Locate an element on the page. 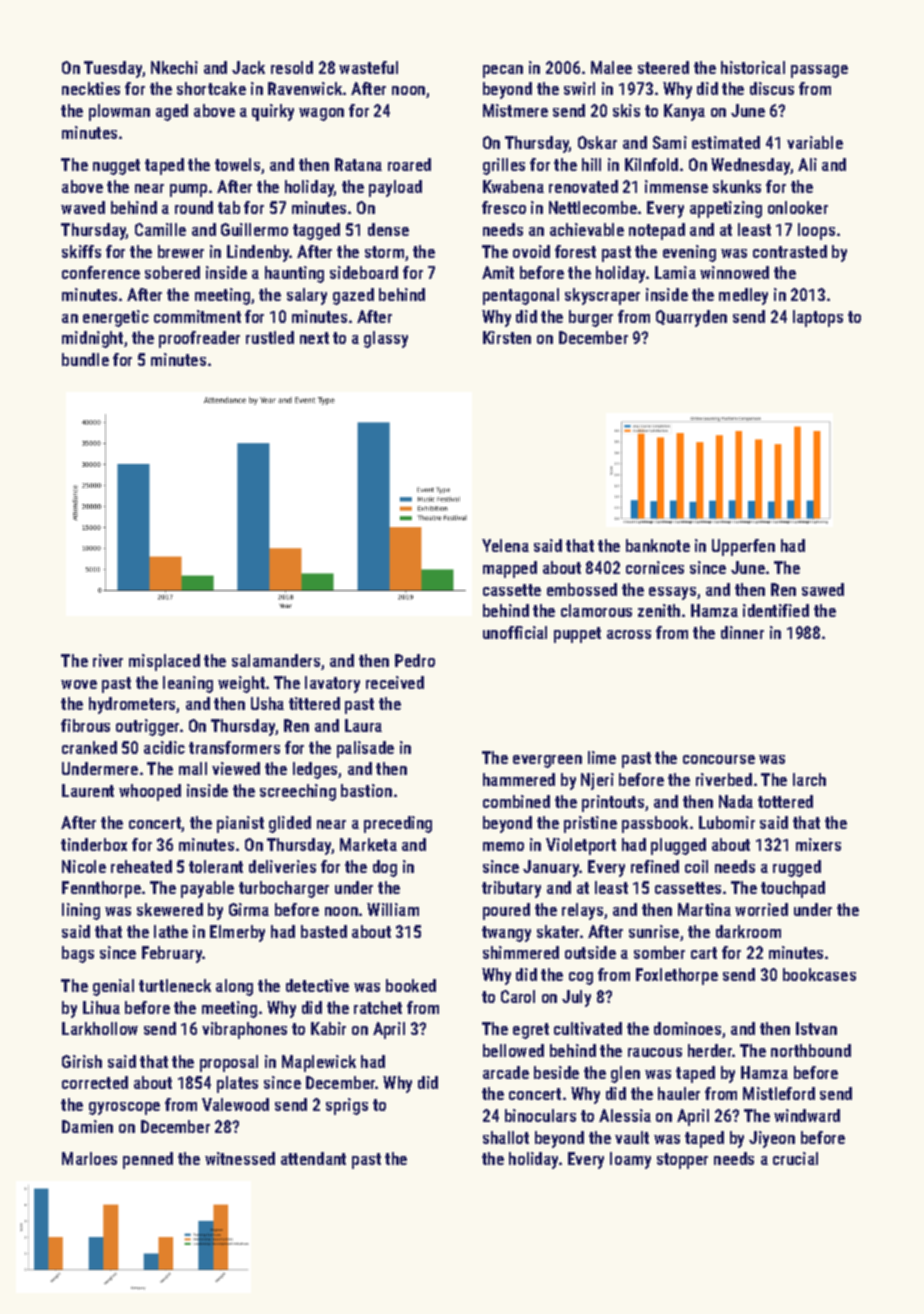 This document has height=1314, width=924. Kilnfold is located at coordinates (651, 164).
